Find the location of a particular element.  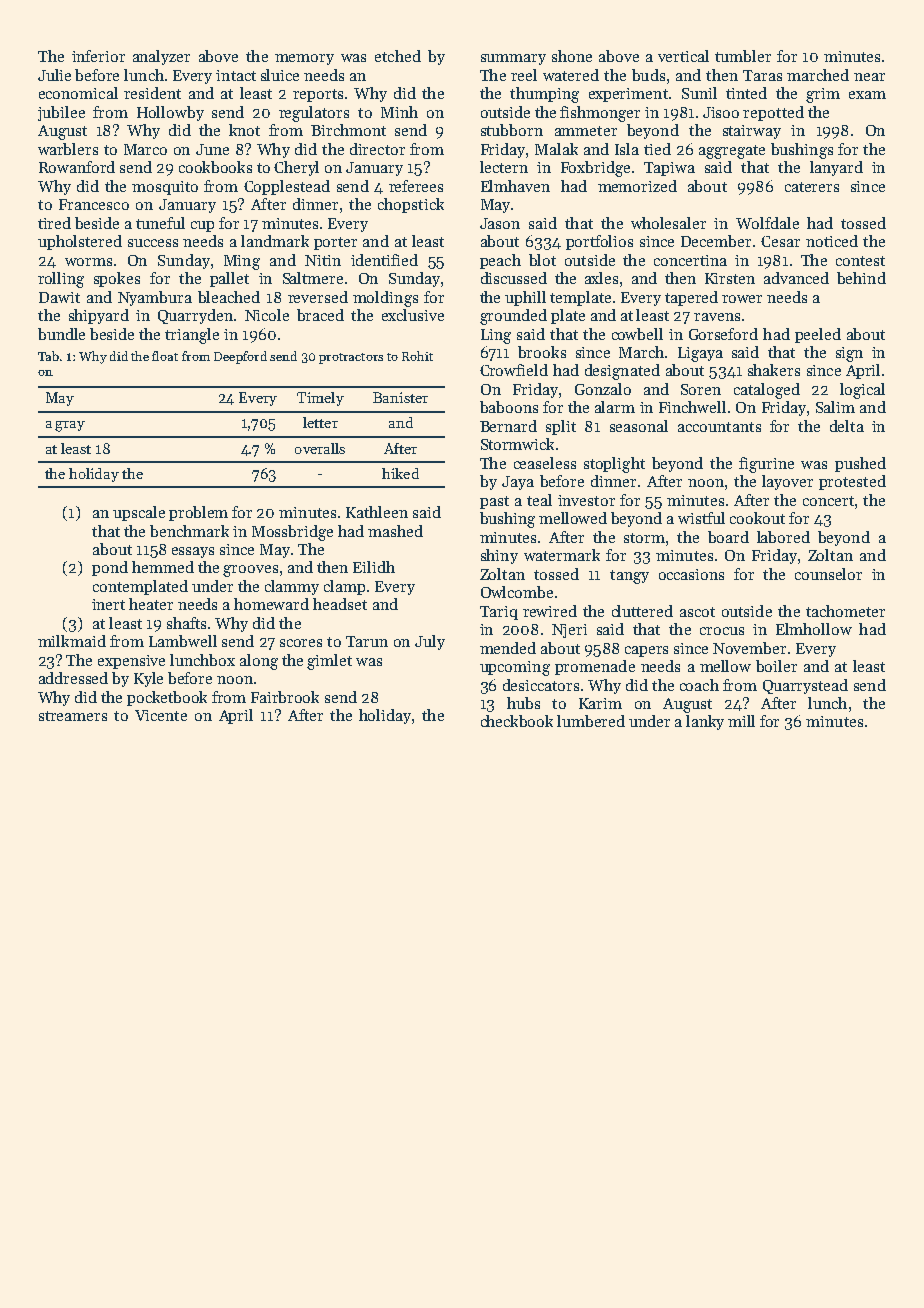

spokes is located at coordinates (117, 279).
